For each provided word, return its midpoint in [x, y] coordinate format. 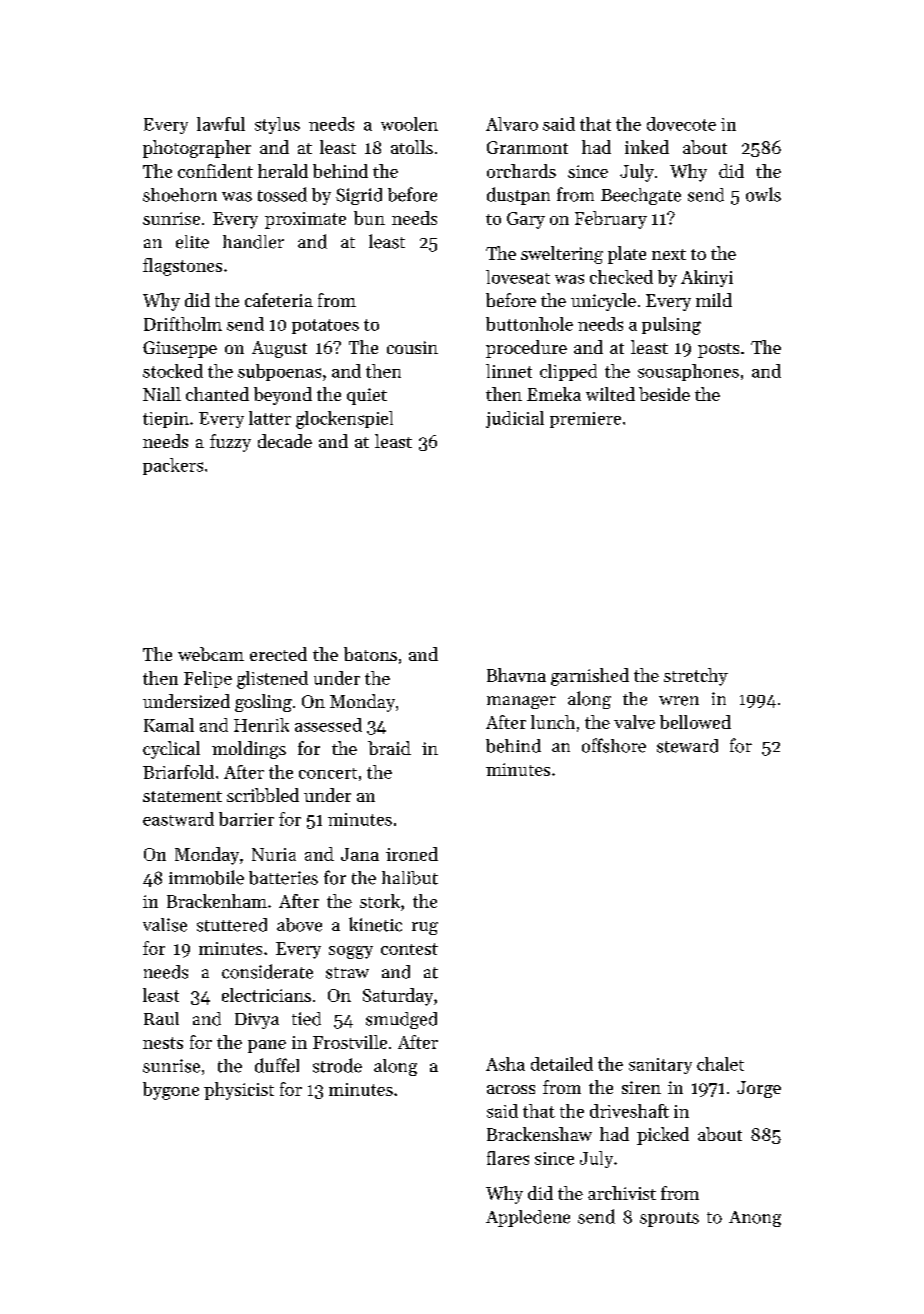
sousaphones [688, 372]
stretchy [696, 677]
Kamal [169, 725]
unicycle [603, 302]
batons [370, 654]
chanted [217, 394]
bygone [171, 1091]
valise [165, 925]
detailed [562, 1064]
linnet [509, 371]
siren [641, 1087]
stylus [277, 125]
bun [369, 218]
